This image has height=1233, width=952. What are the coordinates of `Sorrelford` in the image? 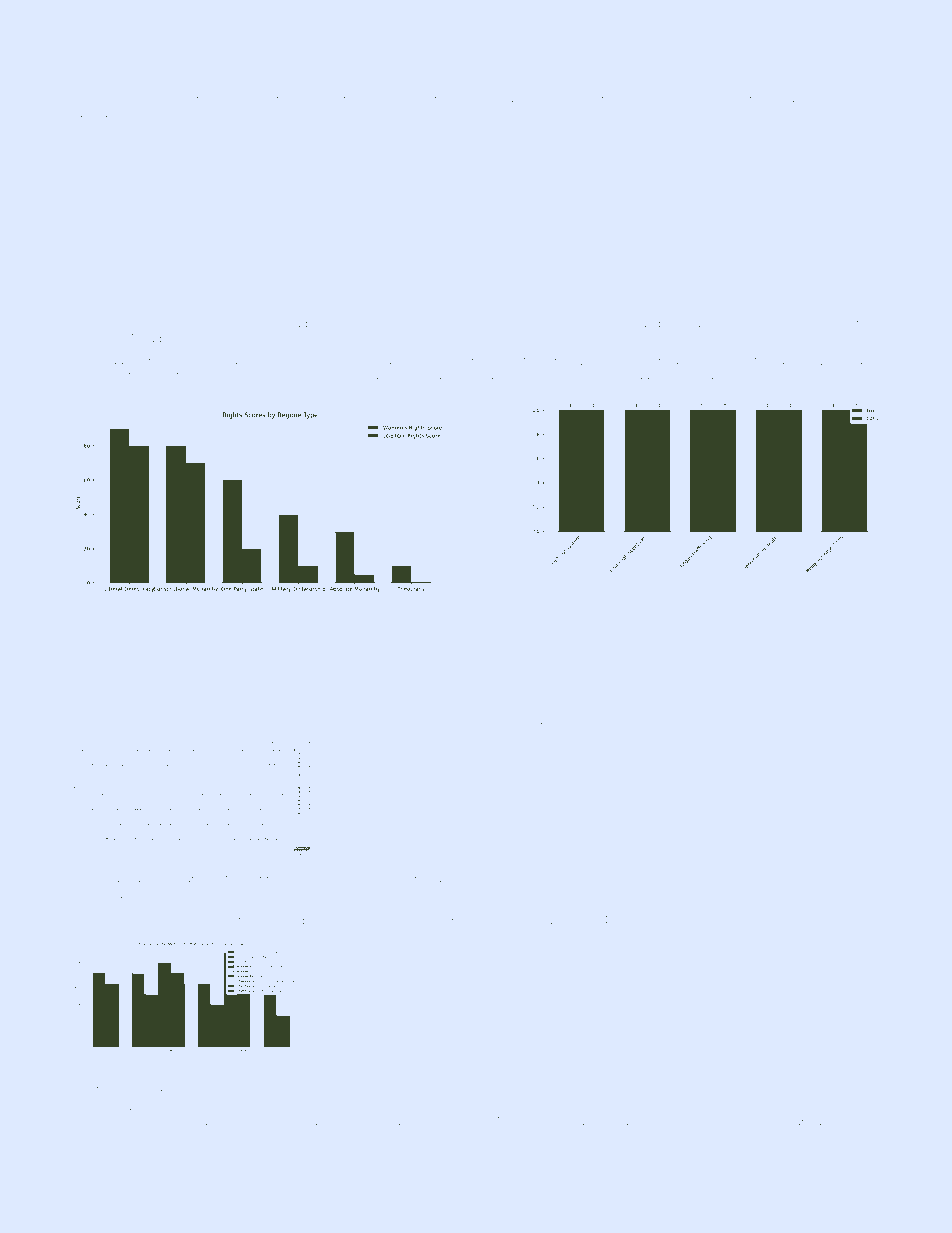 It's located at (252, 98).
